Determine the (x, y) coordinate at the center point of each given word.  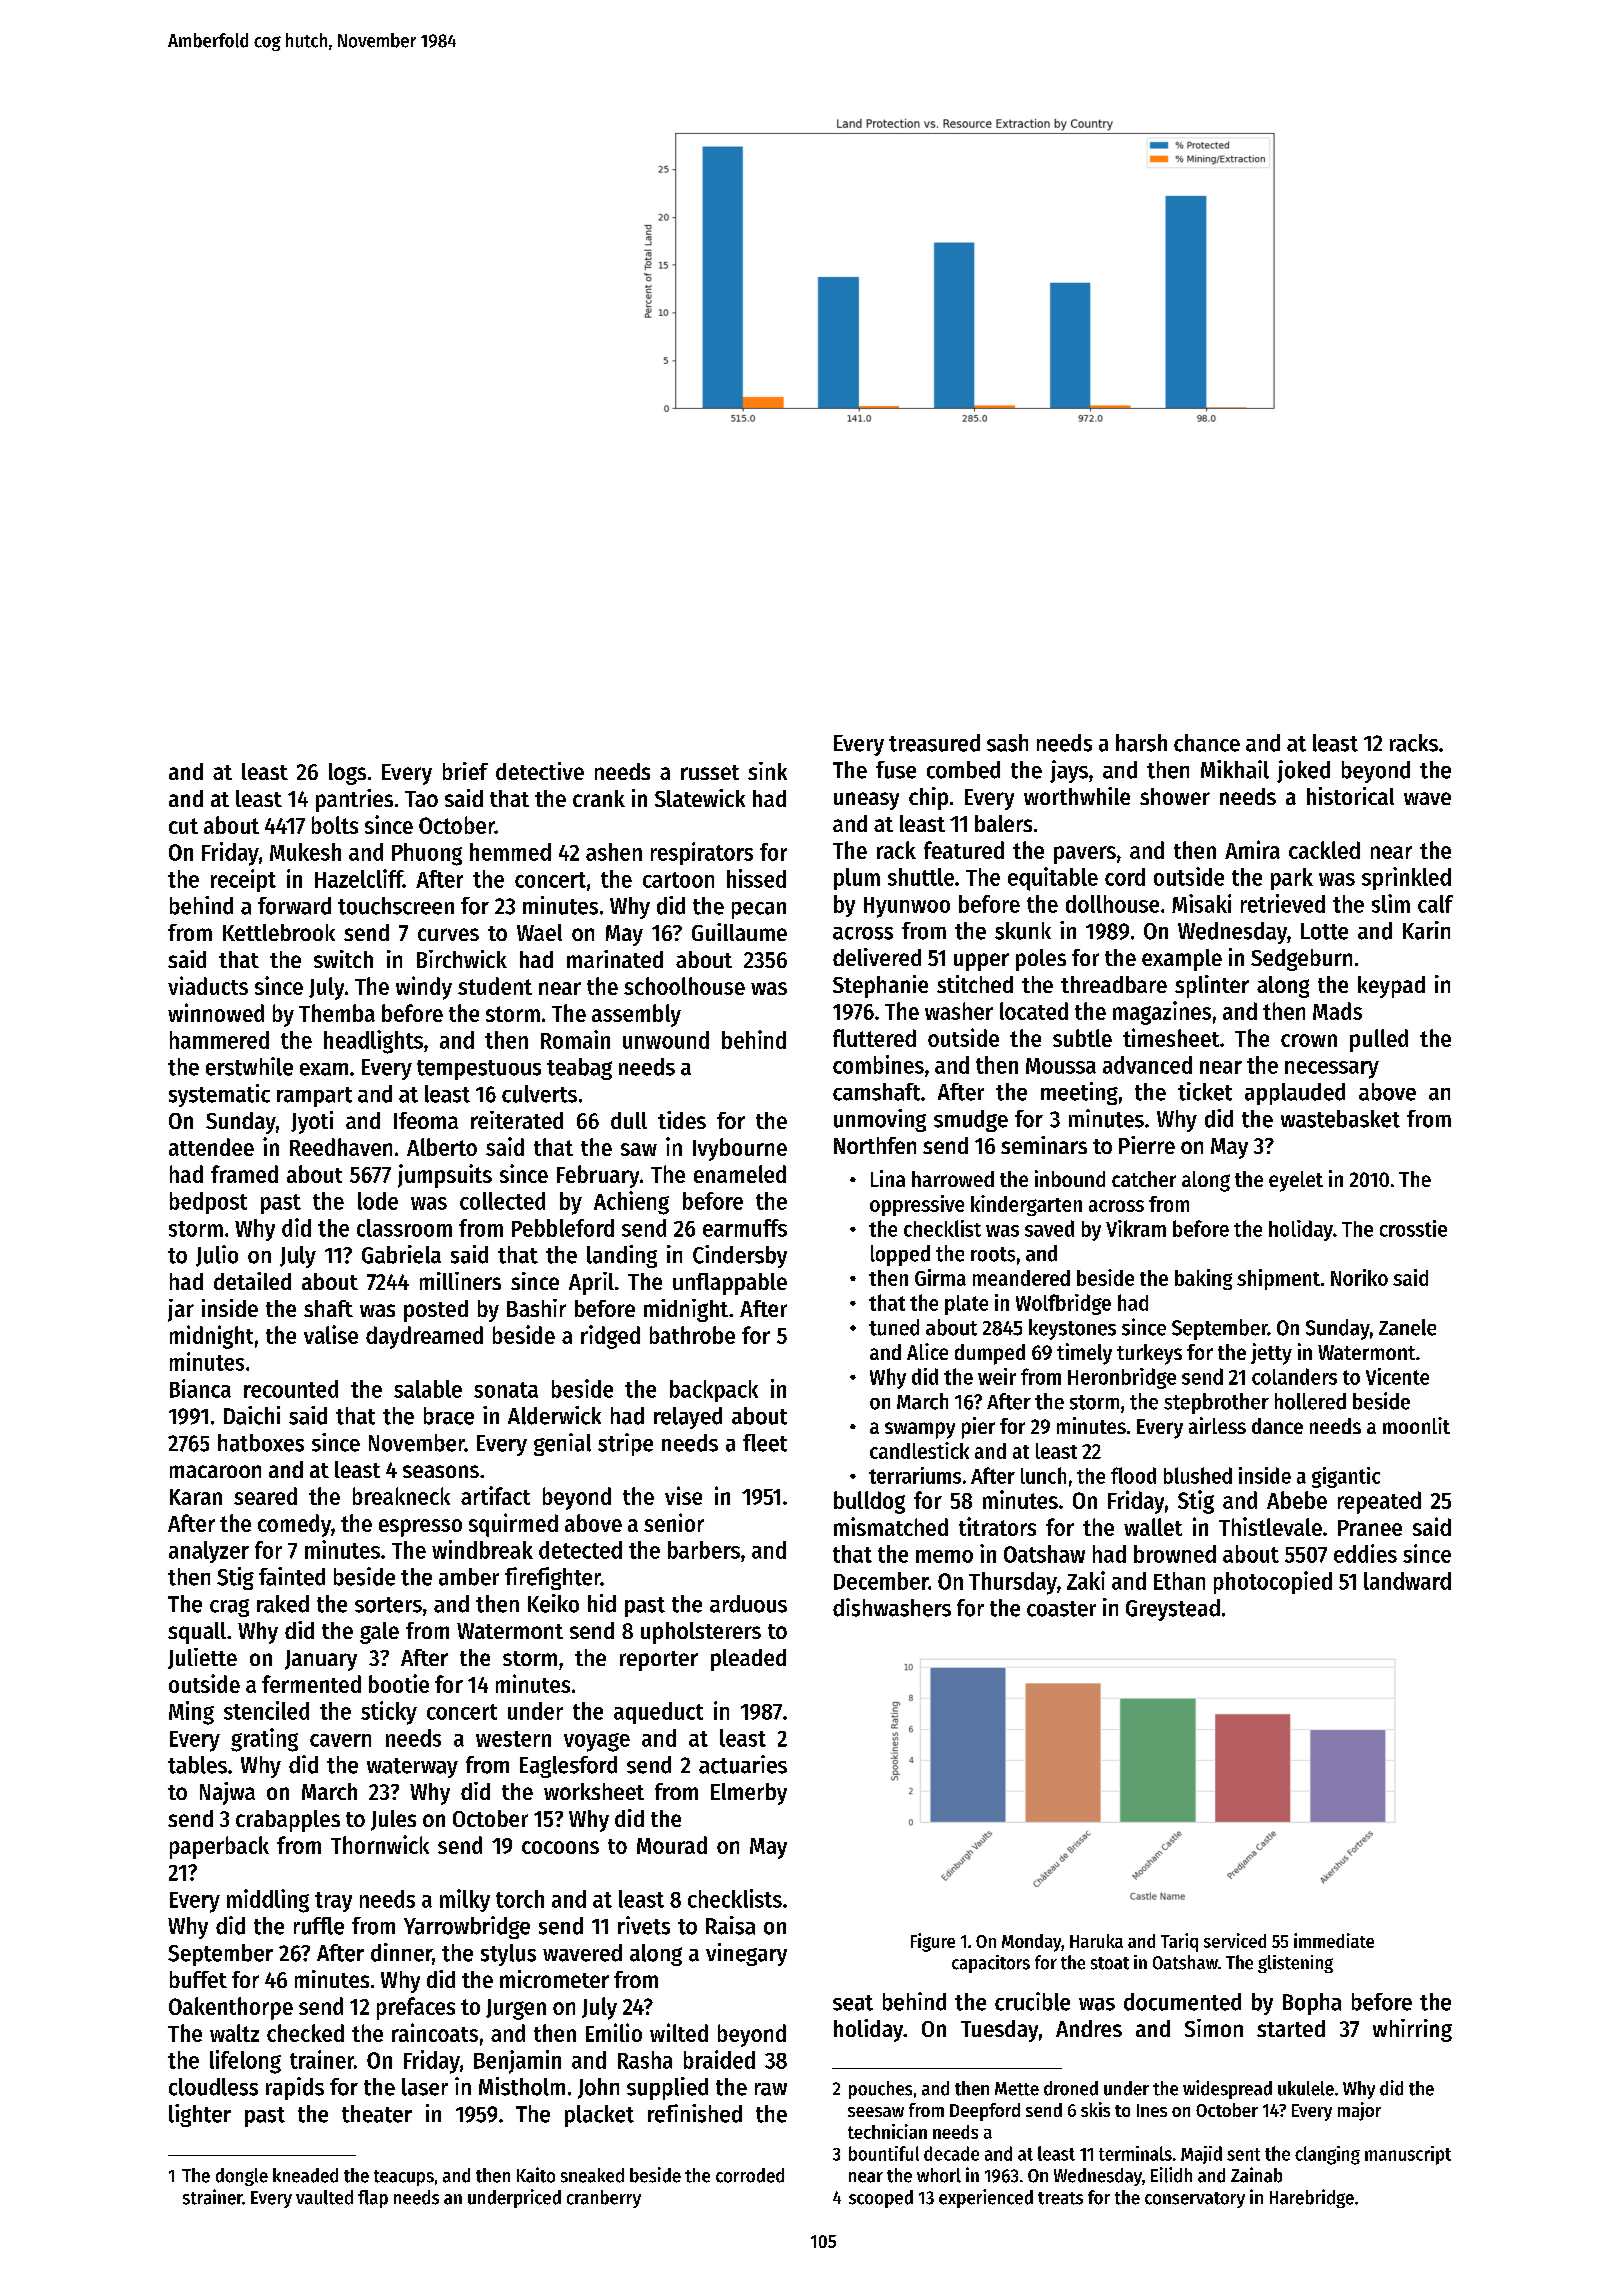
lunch (1043, 1475)
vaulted (324, 2197)
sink (767, 771)
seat (853, 2003)
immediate (1334, 1940)
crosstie (1413, 1228)
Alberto (442, 1147)
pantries (354, 800)
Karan (196, 1497)
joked (1303, 771)
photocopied (1273, 1582)
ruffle (319, 1926)
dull (629, 1120)
